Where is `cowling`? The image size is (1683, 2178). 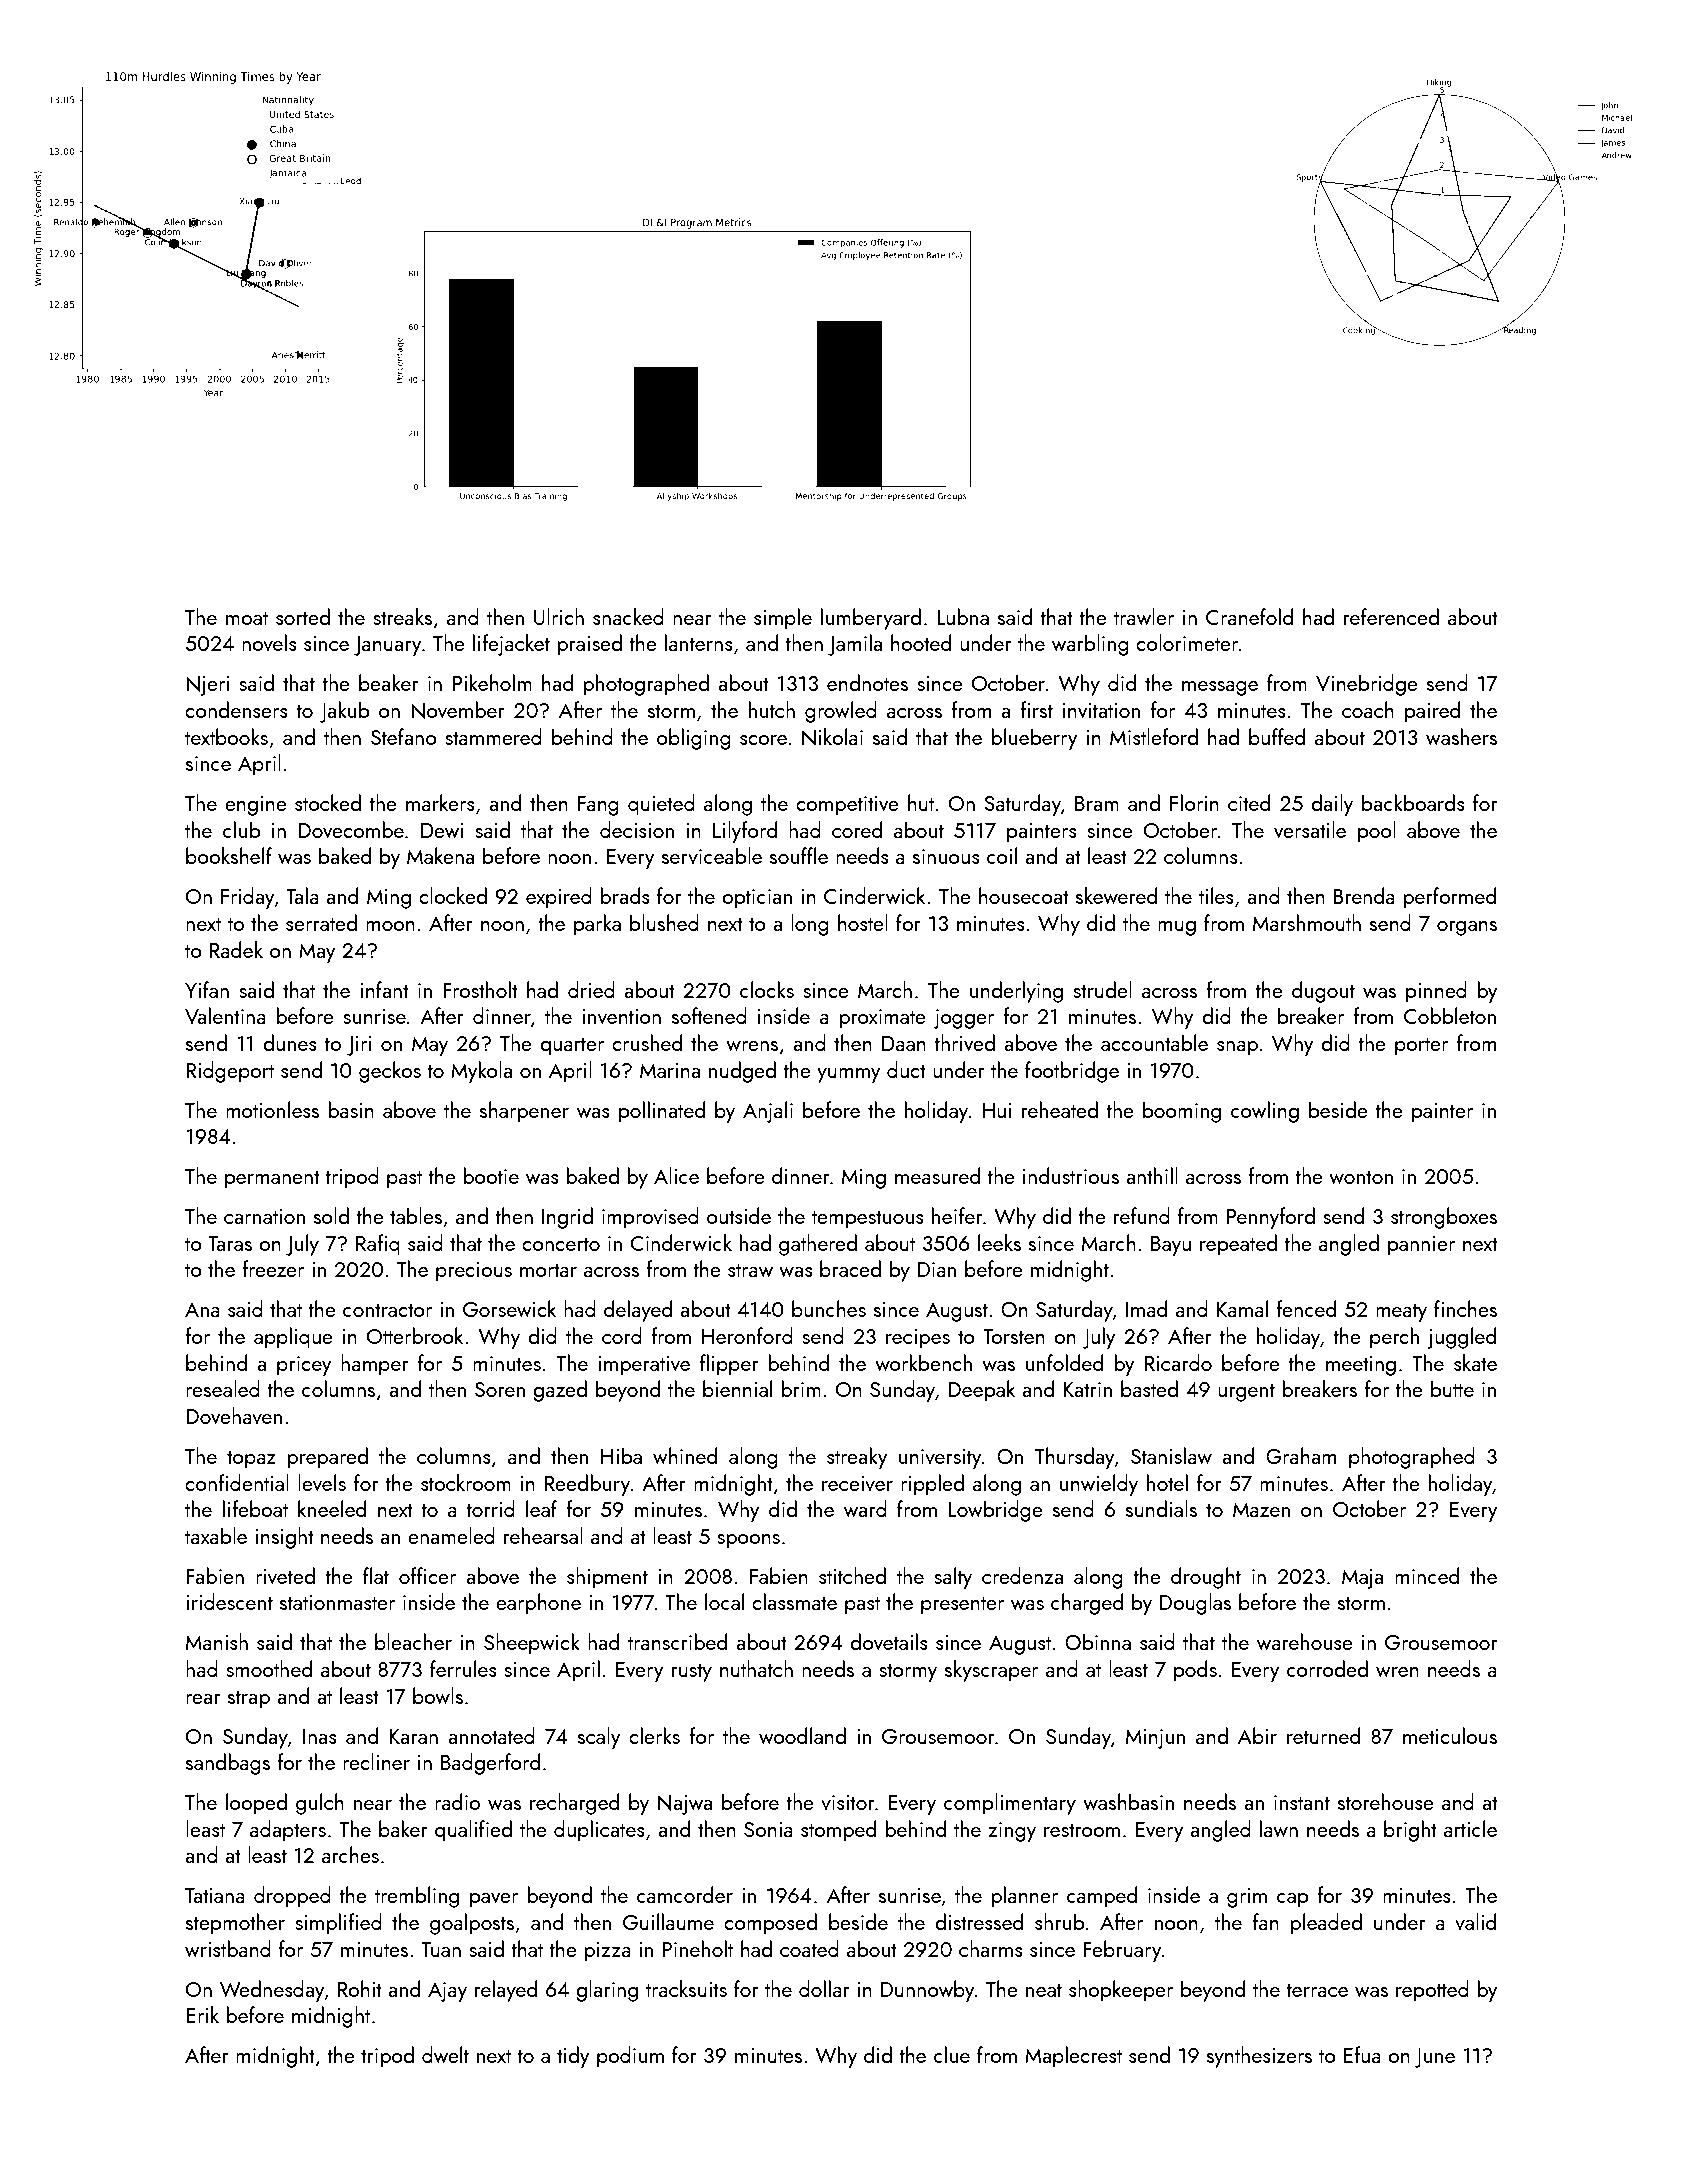
cowling is located at coordinates (1265, 1112).
